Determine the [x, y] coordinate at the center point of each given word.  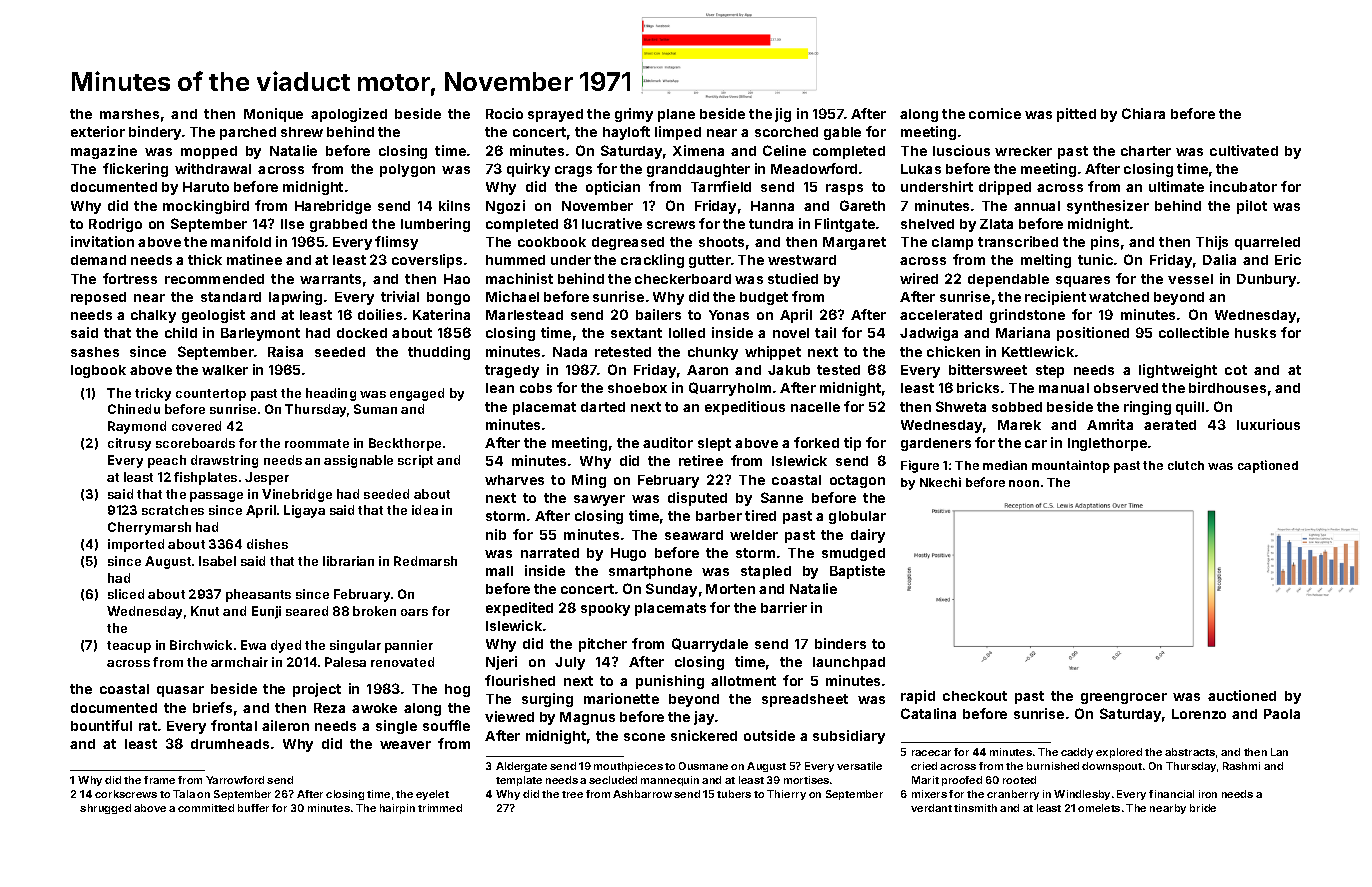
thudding [439, 353]
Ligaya [304, 511]
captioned [1268, 466]
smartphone [650, 572]
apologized [349, 115]
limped [678, 133]
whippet [773, 353]
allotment [743, 681]
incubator [1243, 186]
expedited [519, 609]
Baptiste [857, 572]
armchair [239, 662]
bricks [978, 387]
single [396, 727]
